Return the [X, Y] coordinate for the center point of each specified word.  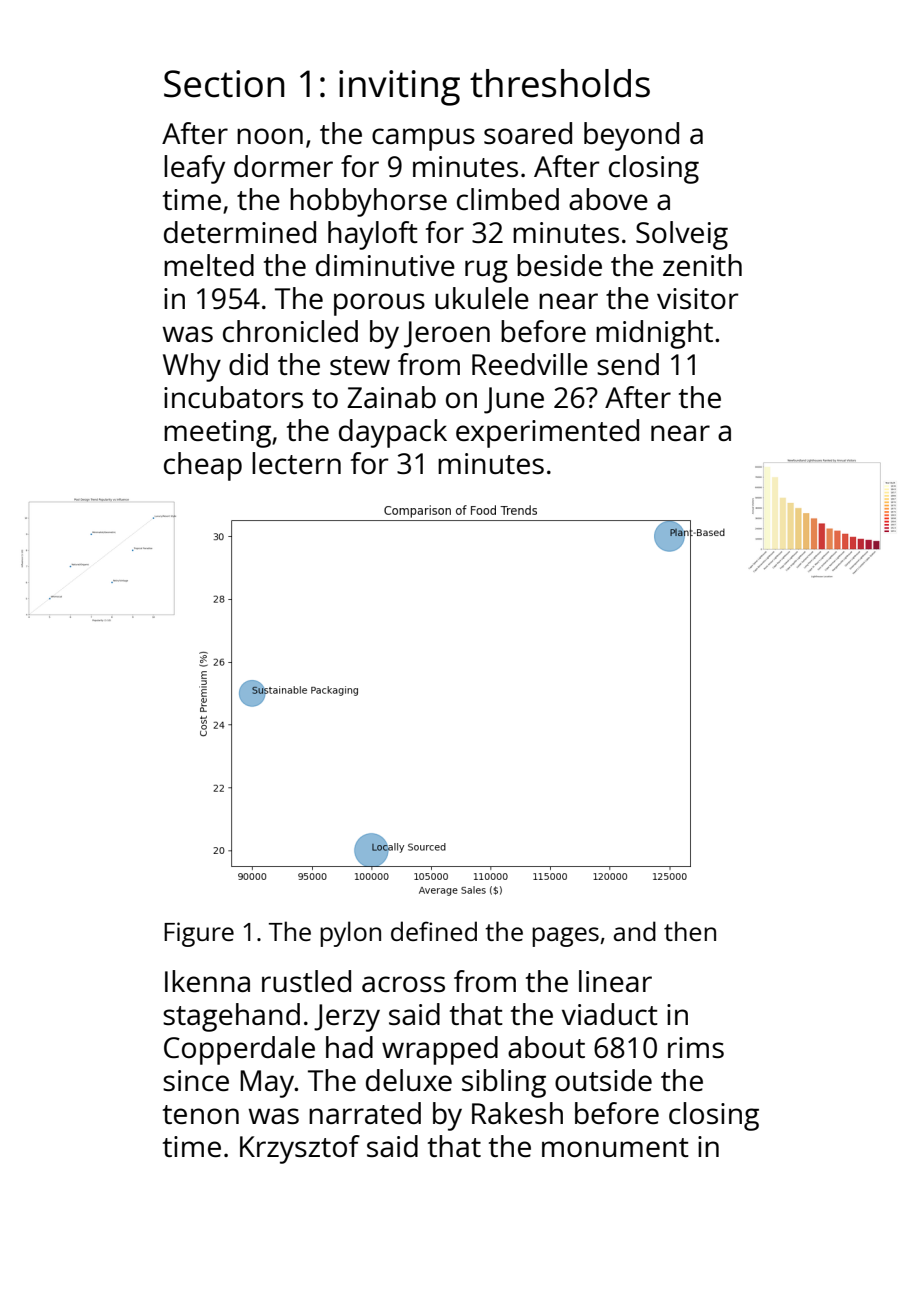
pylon [350, 934]
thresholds [560, 83]
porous [379, 304]
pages [565, 937]
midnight [654, 334]
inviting [399, 88]
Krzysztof [300, 1149]
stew [360, 365]
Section [224, 84]
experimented [547, 433]
